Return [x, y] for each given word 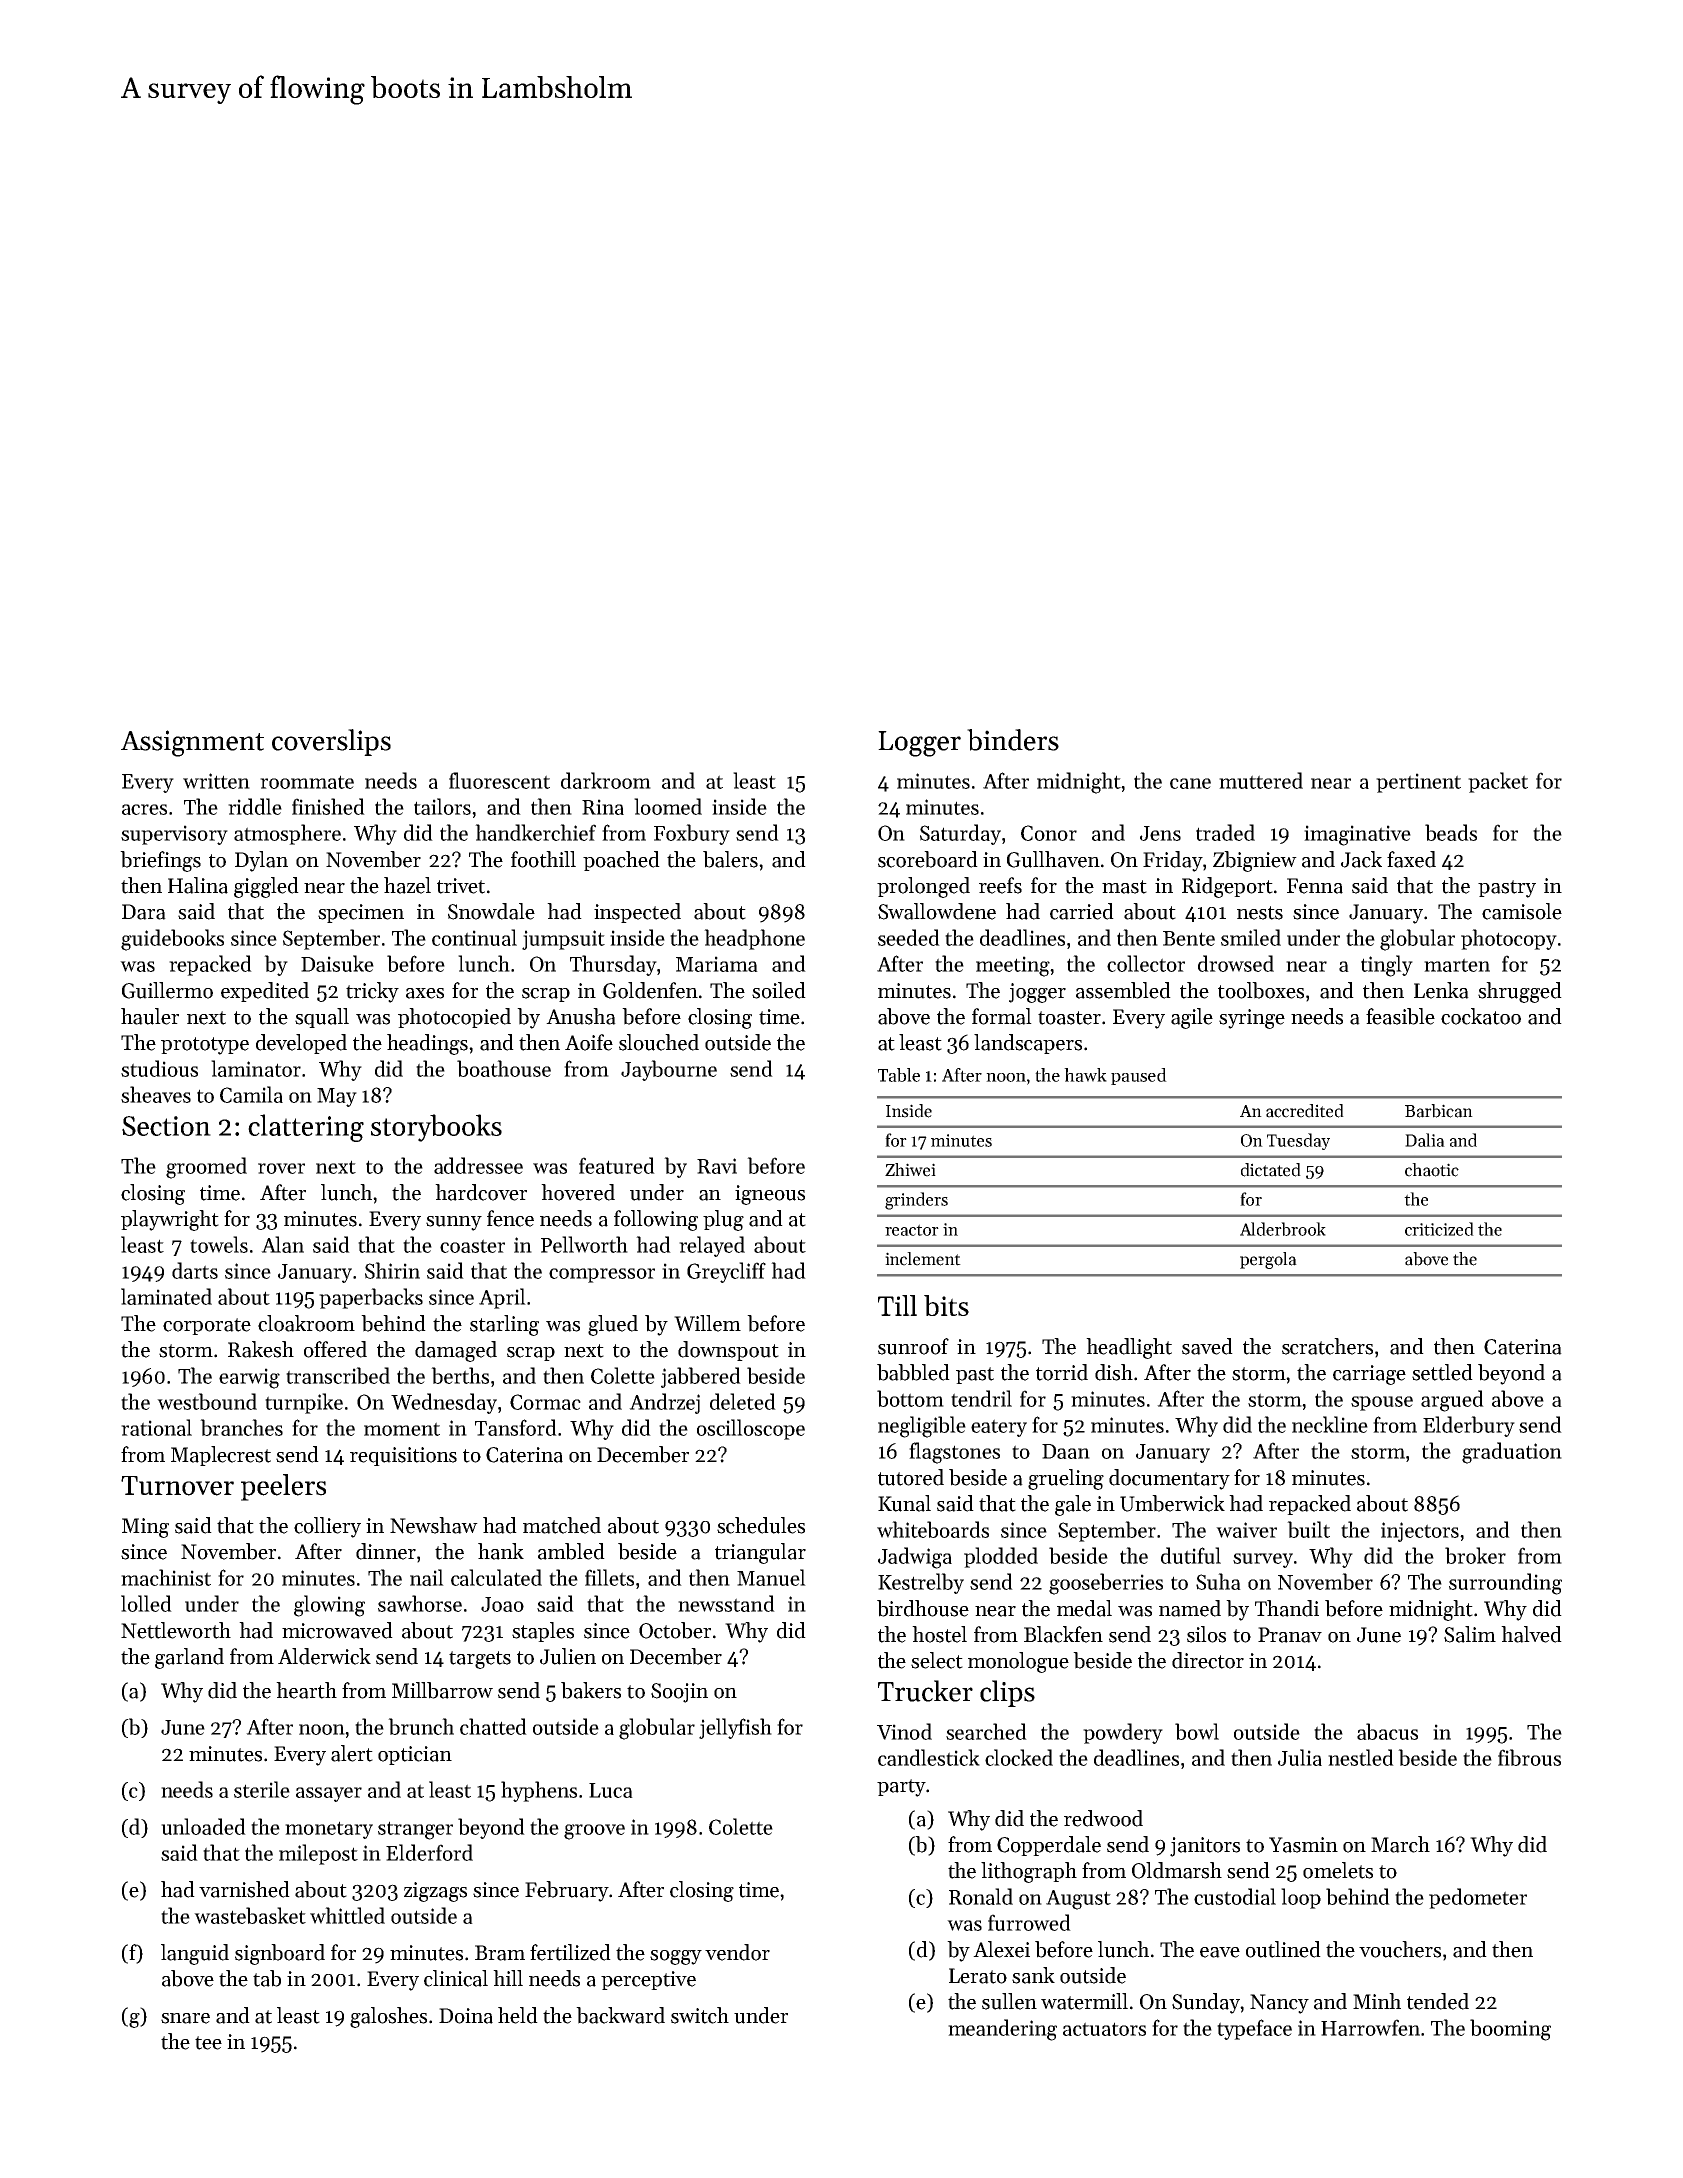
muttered [1261, 780]
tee [208, 2043]
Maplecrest [221, 1456]
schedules [761, 1525]
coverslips [331, 742]
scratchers [1327, 1346]
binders [1013, 740]
